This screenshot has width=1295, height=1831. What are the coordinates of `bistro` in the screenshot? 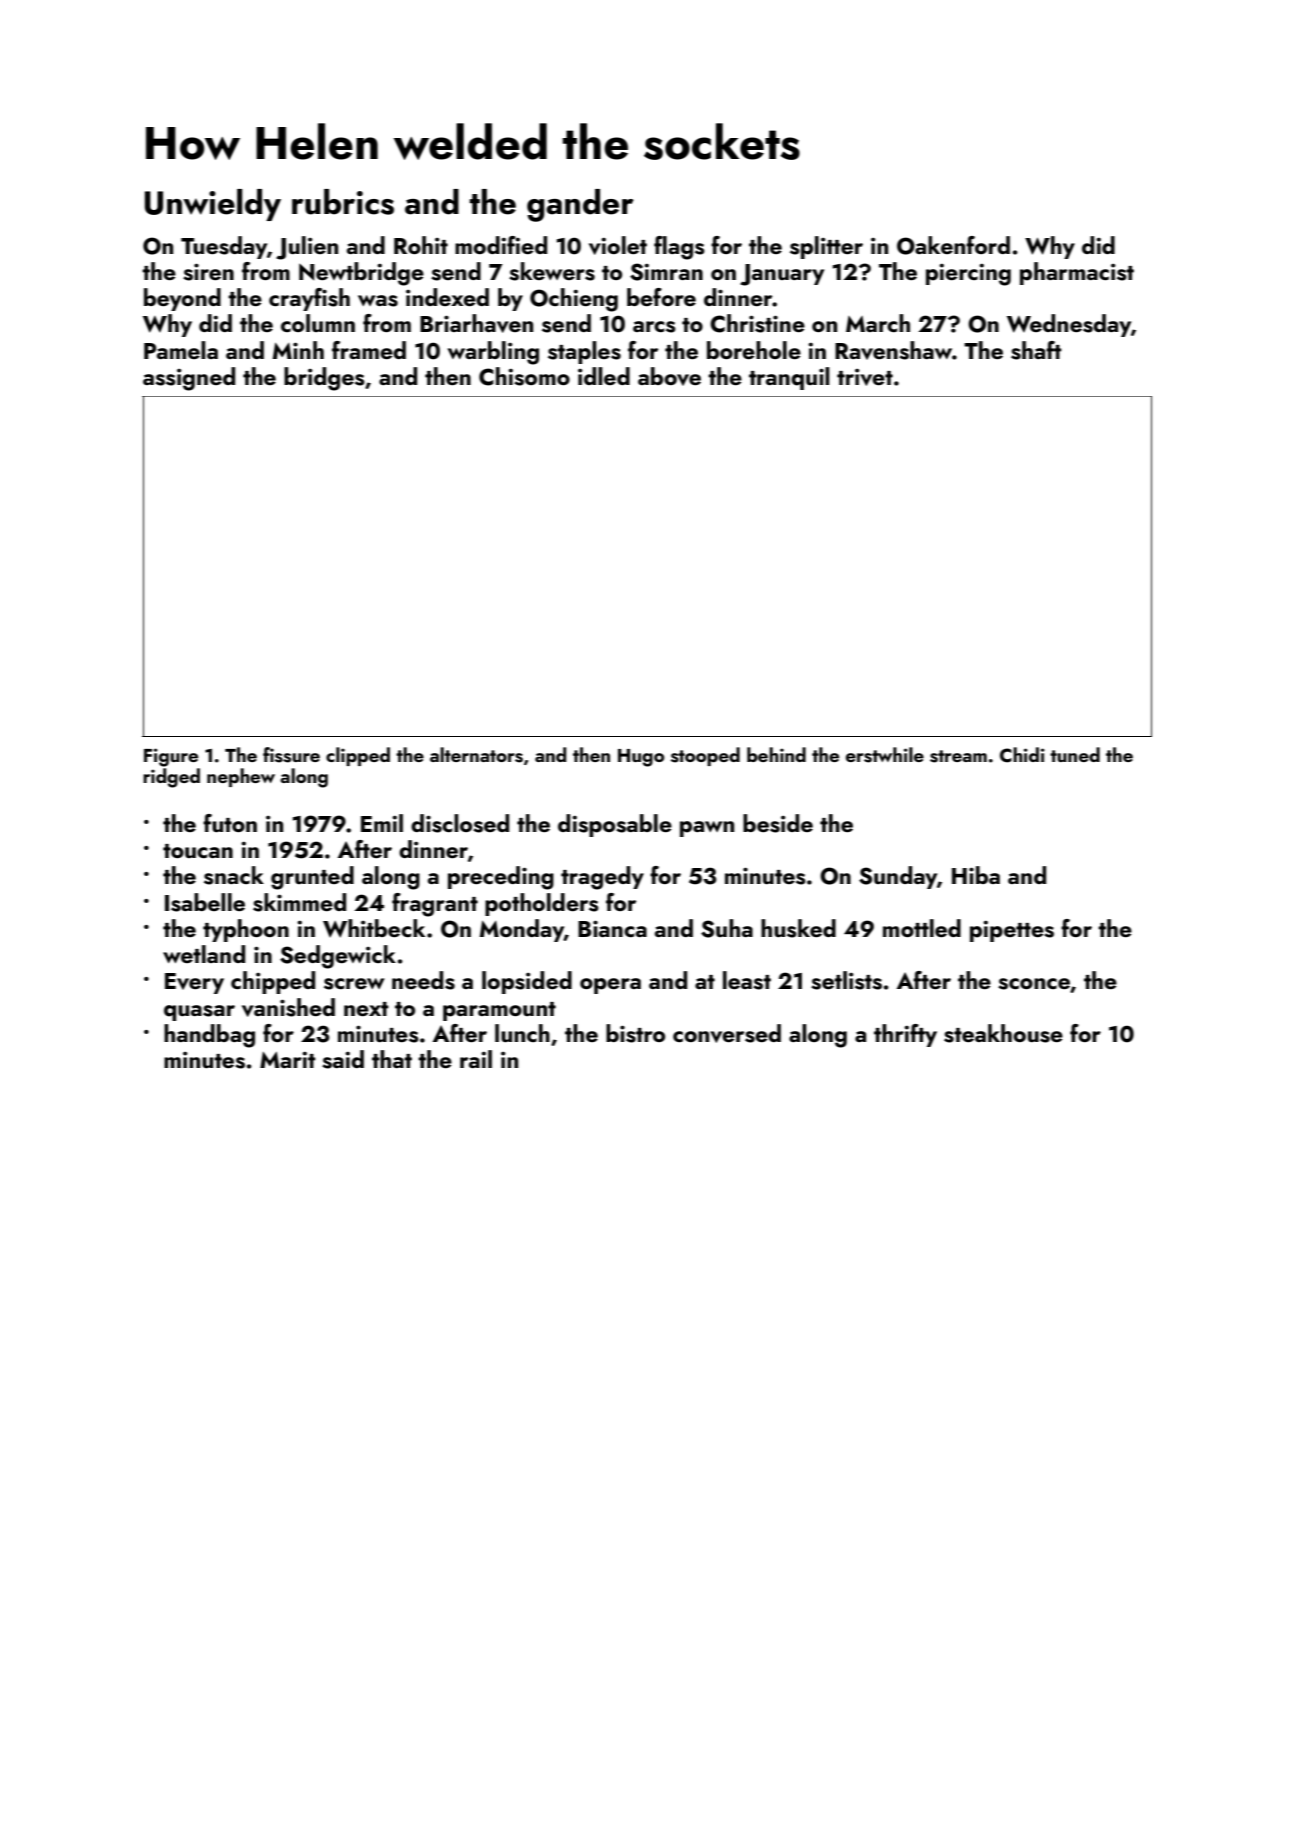 It's located at (635, 1033).
